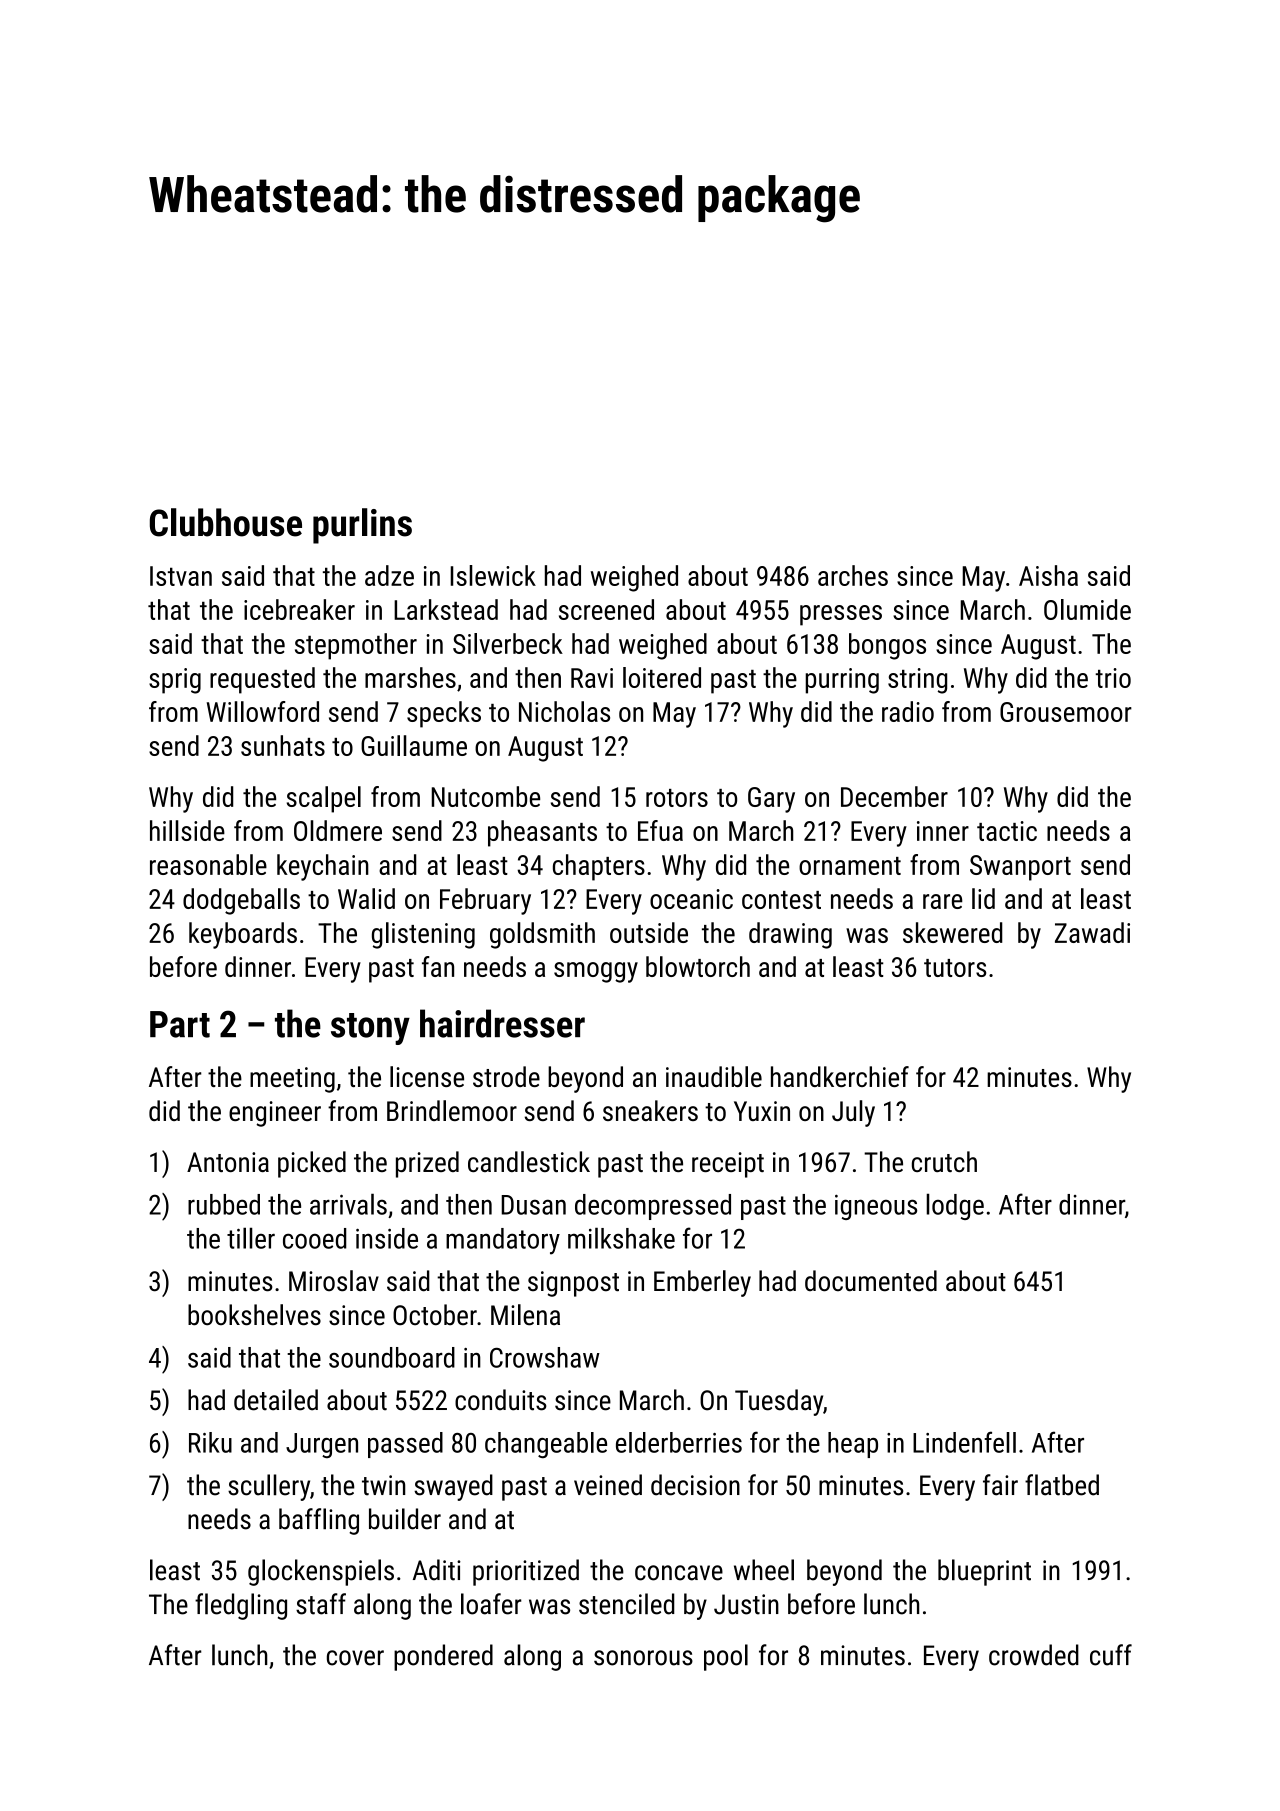  What do you see at coordinates (1048, 575) in the screenshot?
I see `Aisha` at bounding box center [1048, 575].
